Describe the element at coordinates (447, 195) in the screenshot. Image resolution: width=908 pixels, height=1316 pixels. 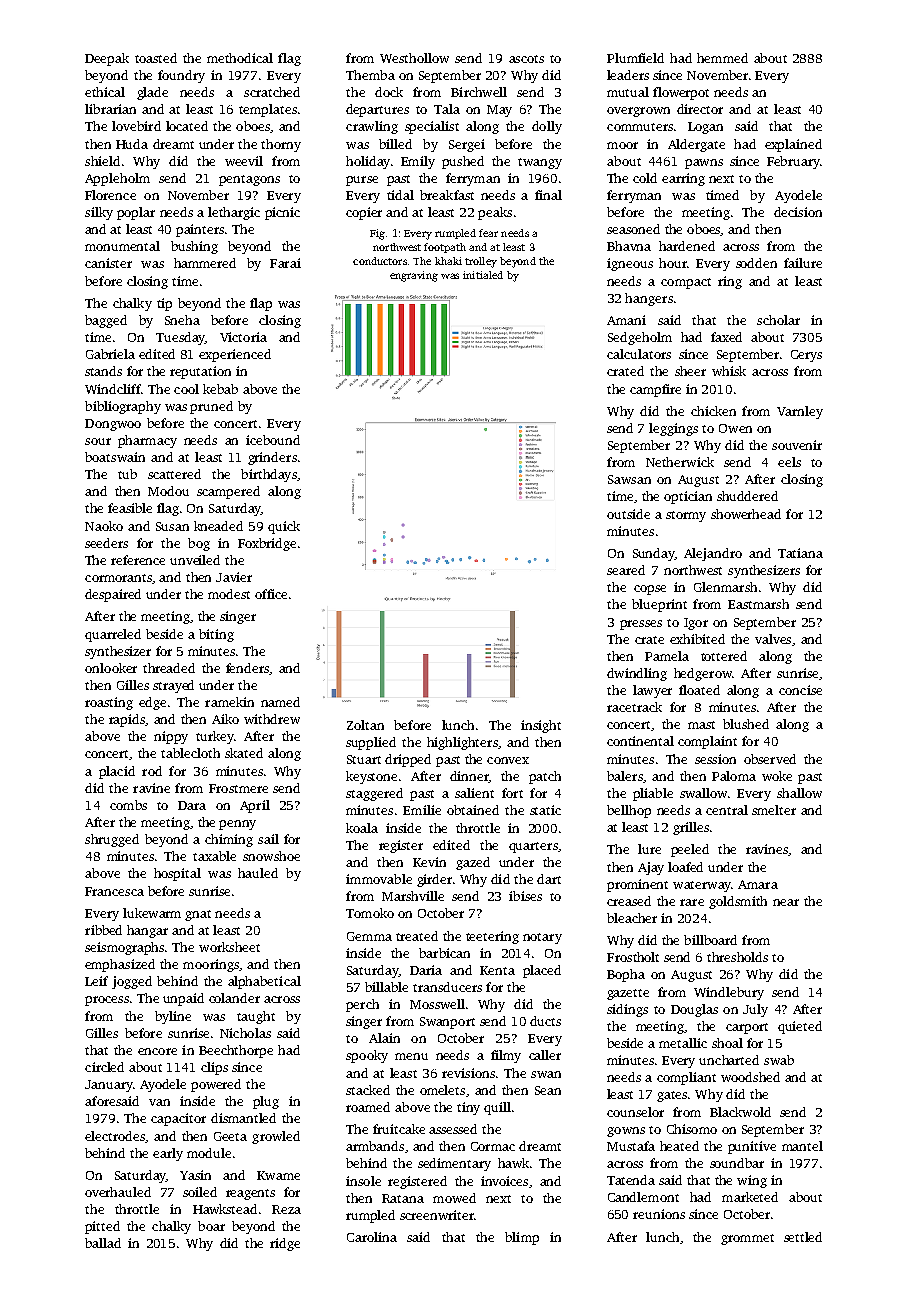
I see `breakfast` at that location.
